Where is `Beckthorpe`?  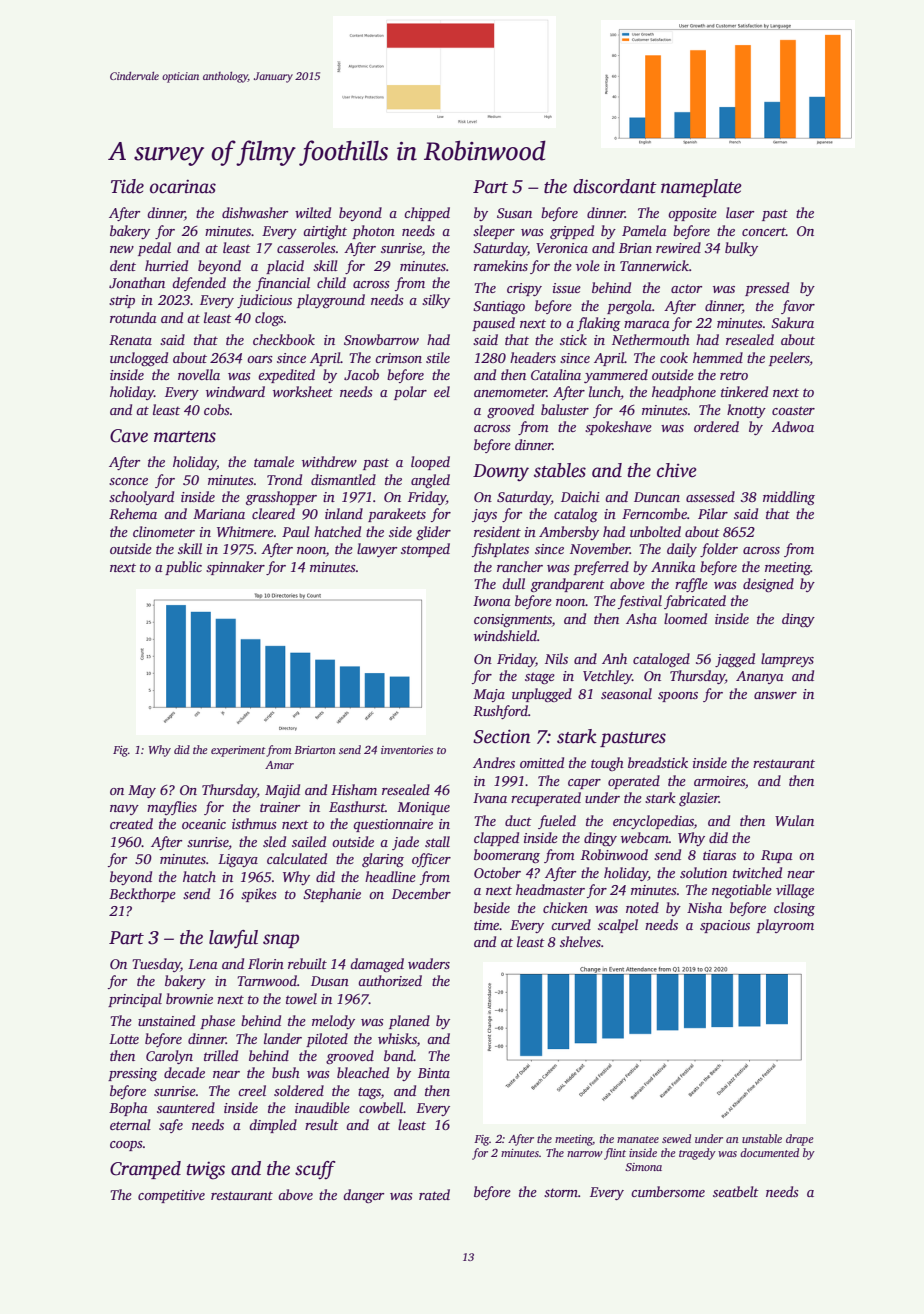 Beckthorpe is located at coordinates (142, 895).
